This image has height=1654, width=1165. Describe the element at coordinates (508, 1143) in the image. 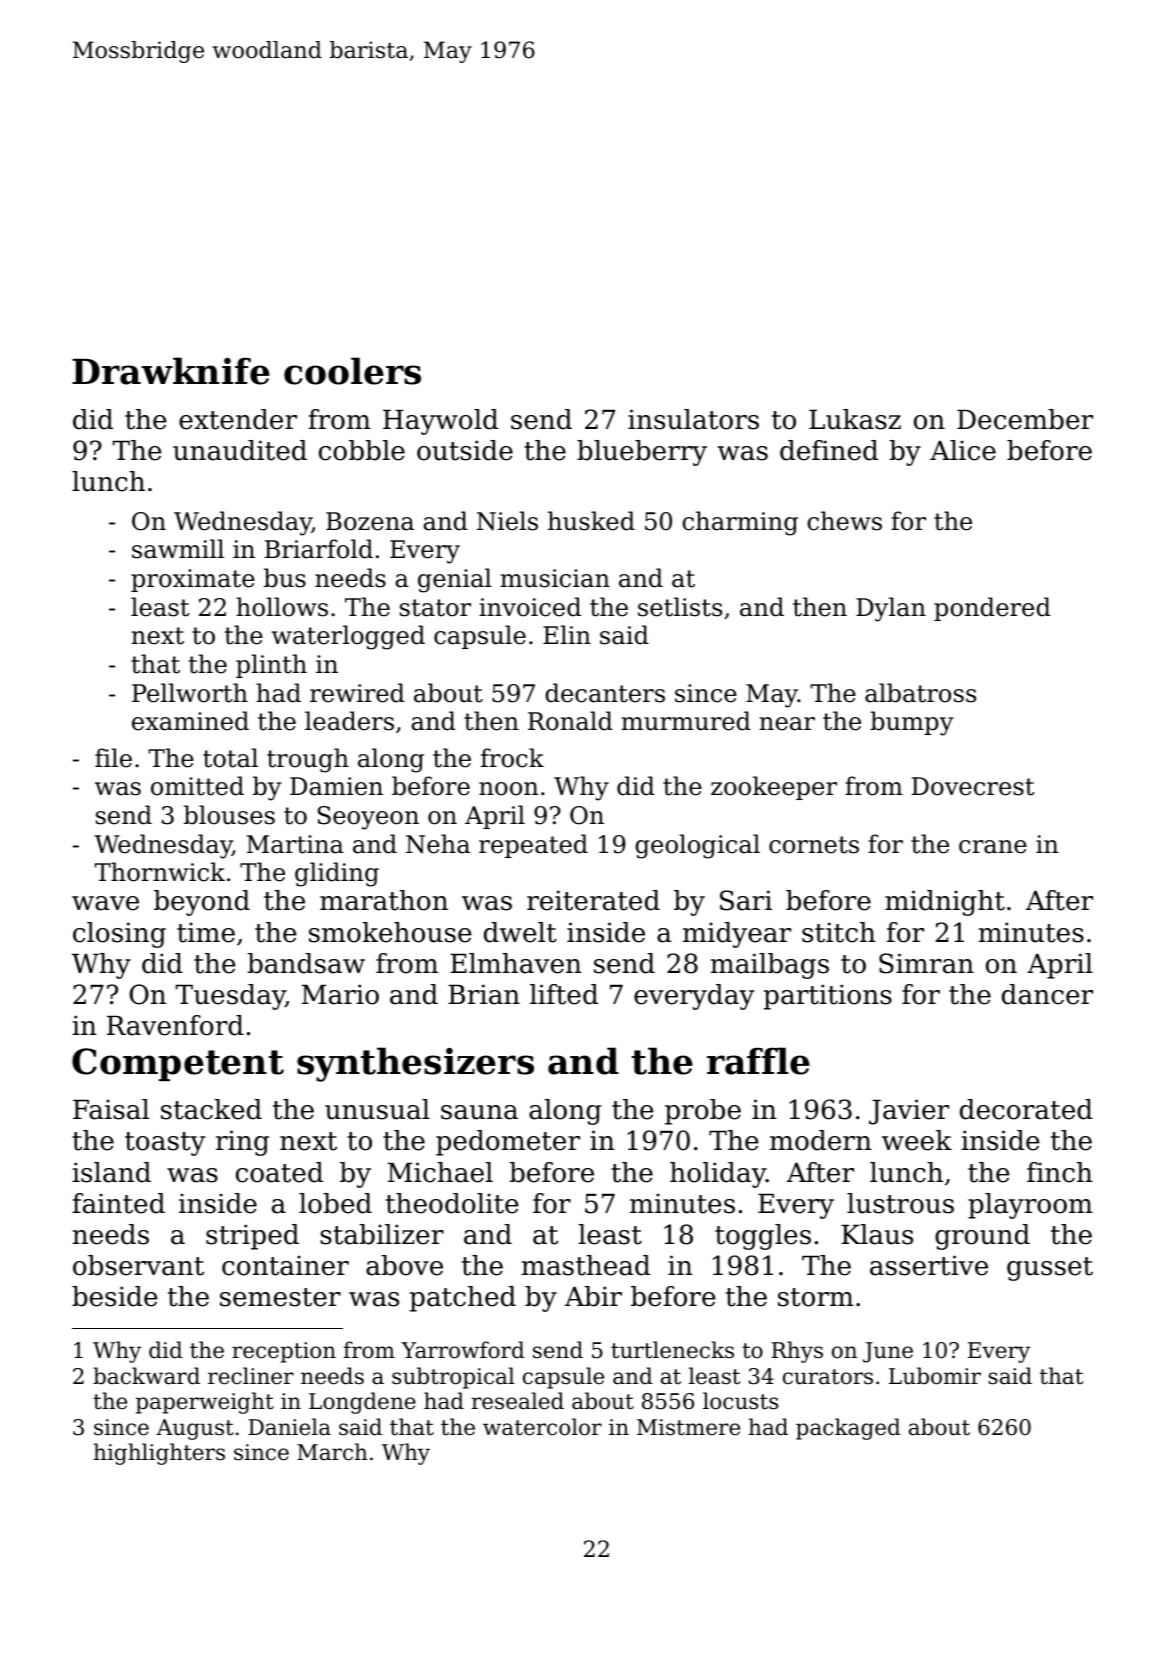

I see `pedometer` at that location.
